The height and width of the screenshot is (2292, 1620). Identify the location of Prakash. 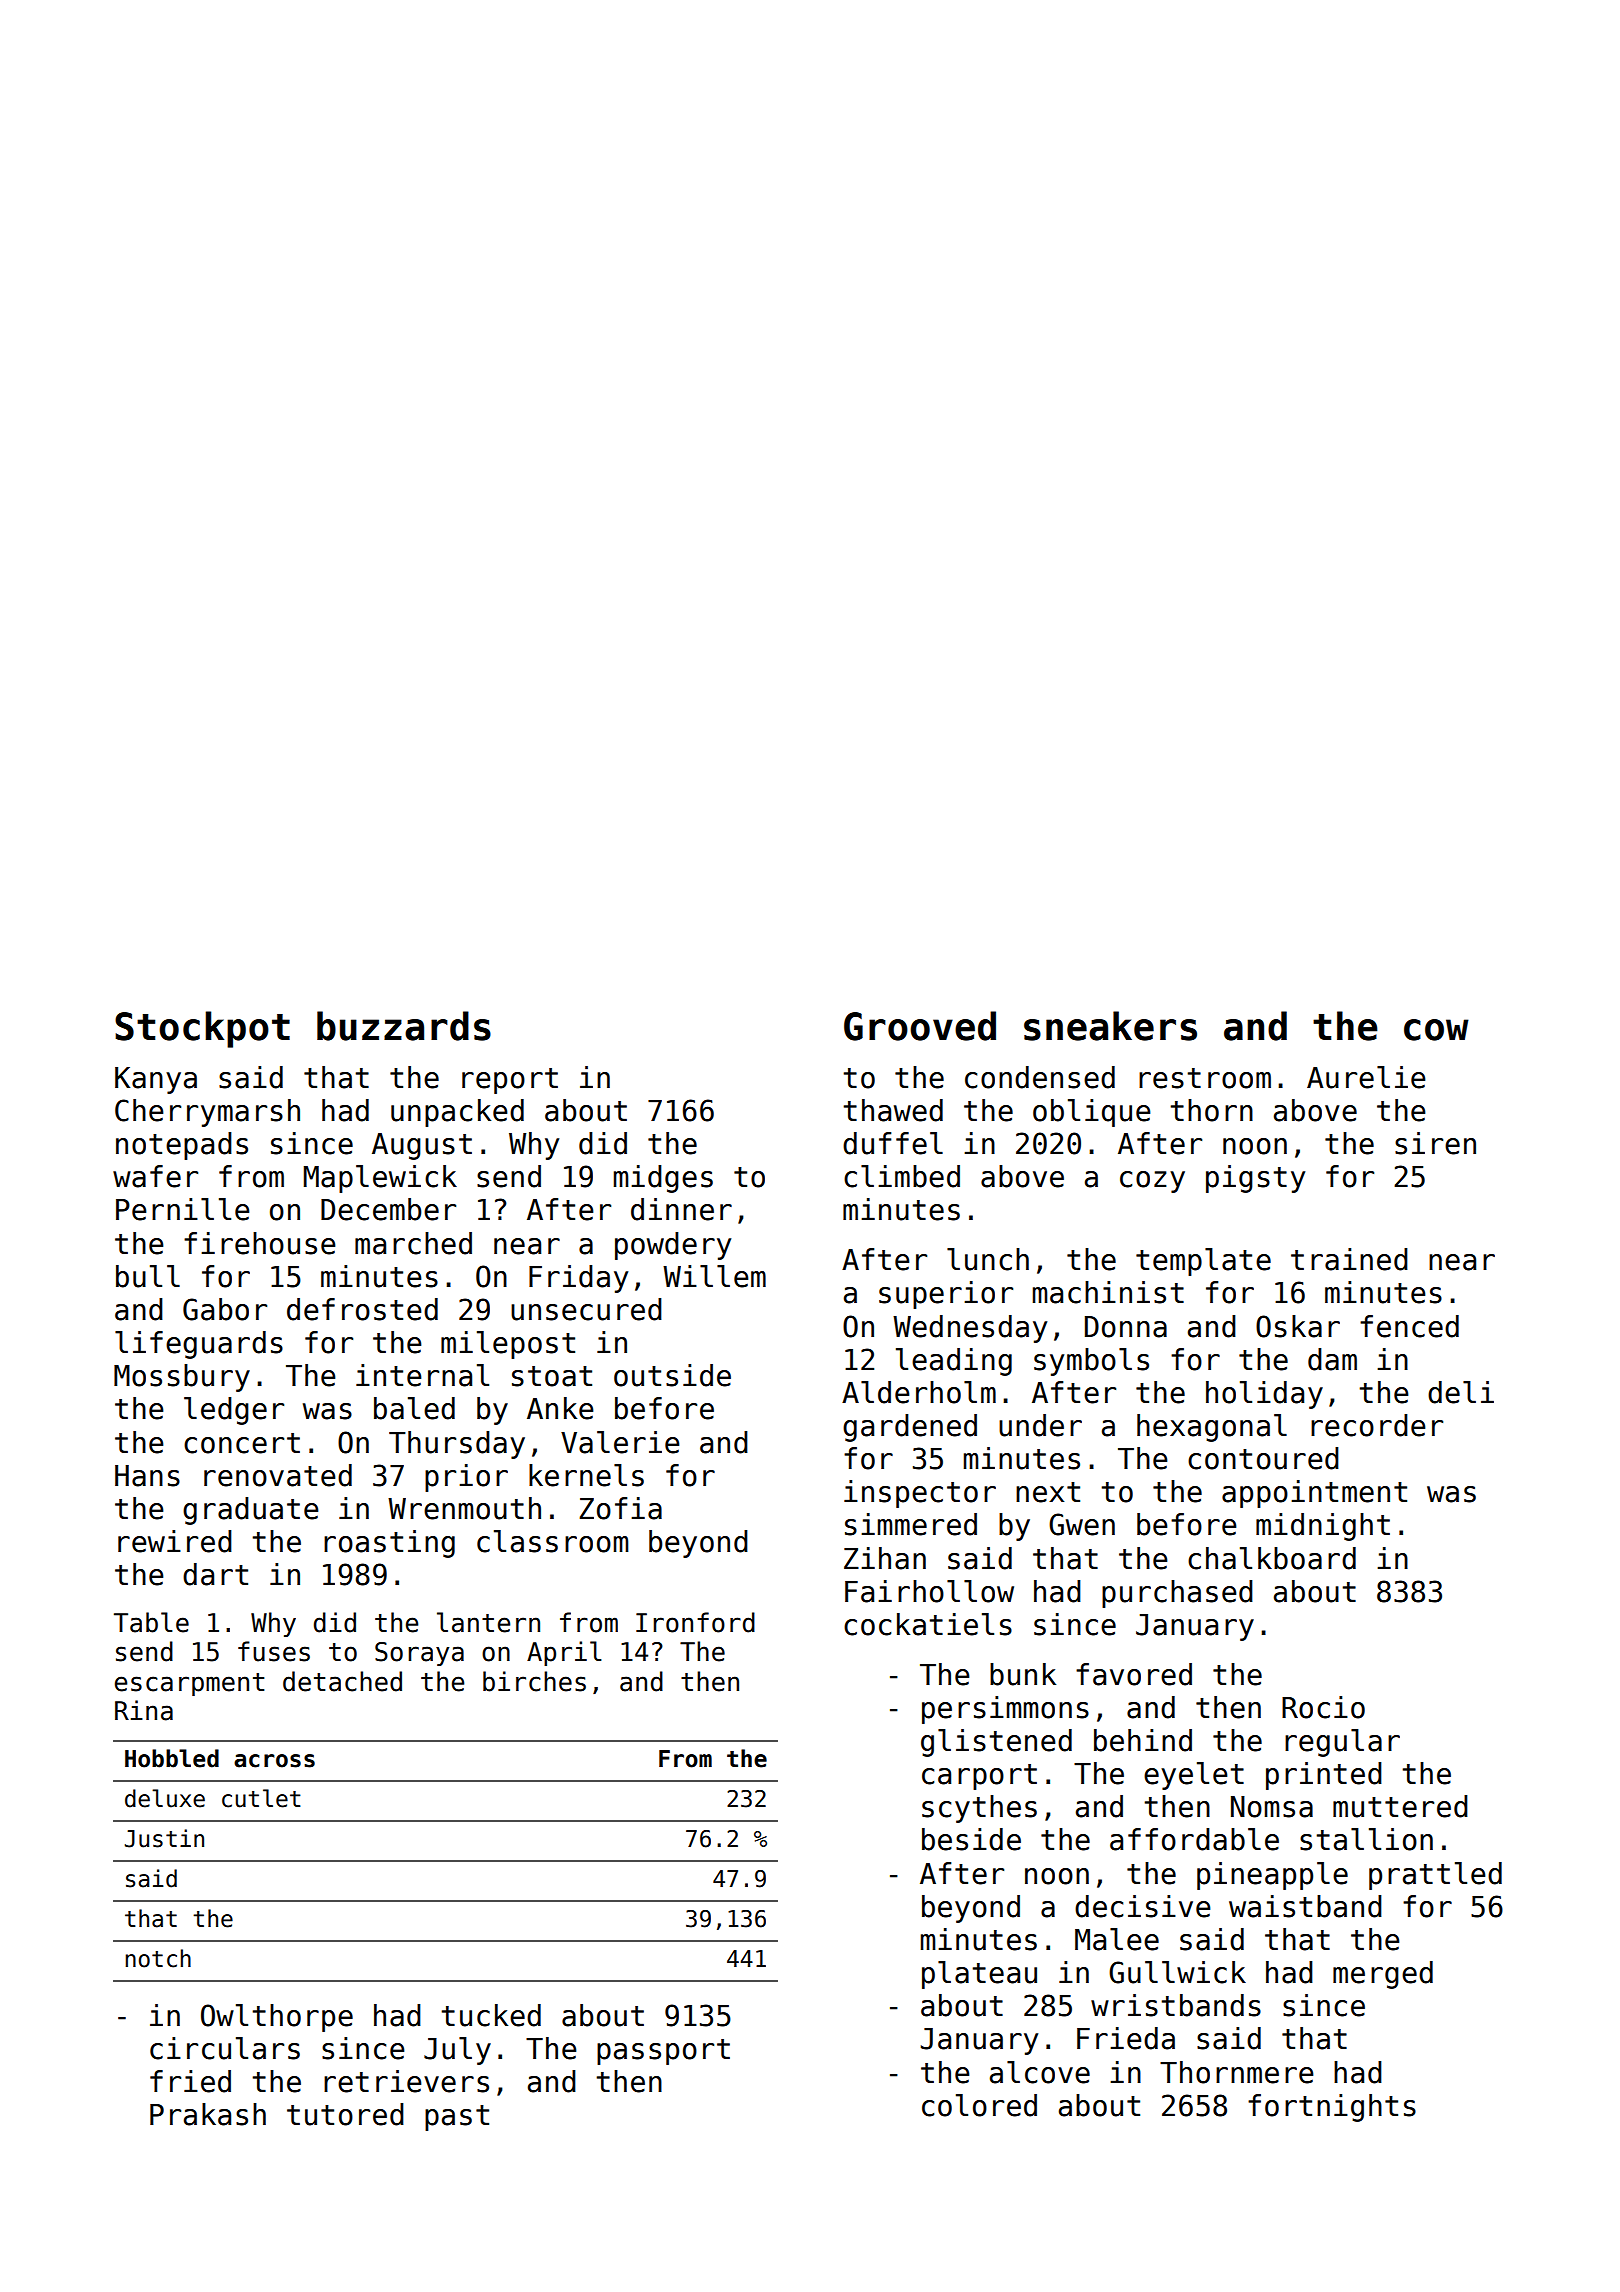
(208, 2114).
